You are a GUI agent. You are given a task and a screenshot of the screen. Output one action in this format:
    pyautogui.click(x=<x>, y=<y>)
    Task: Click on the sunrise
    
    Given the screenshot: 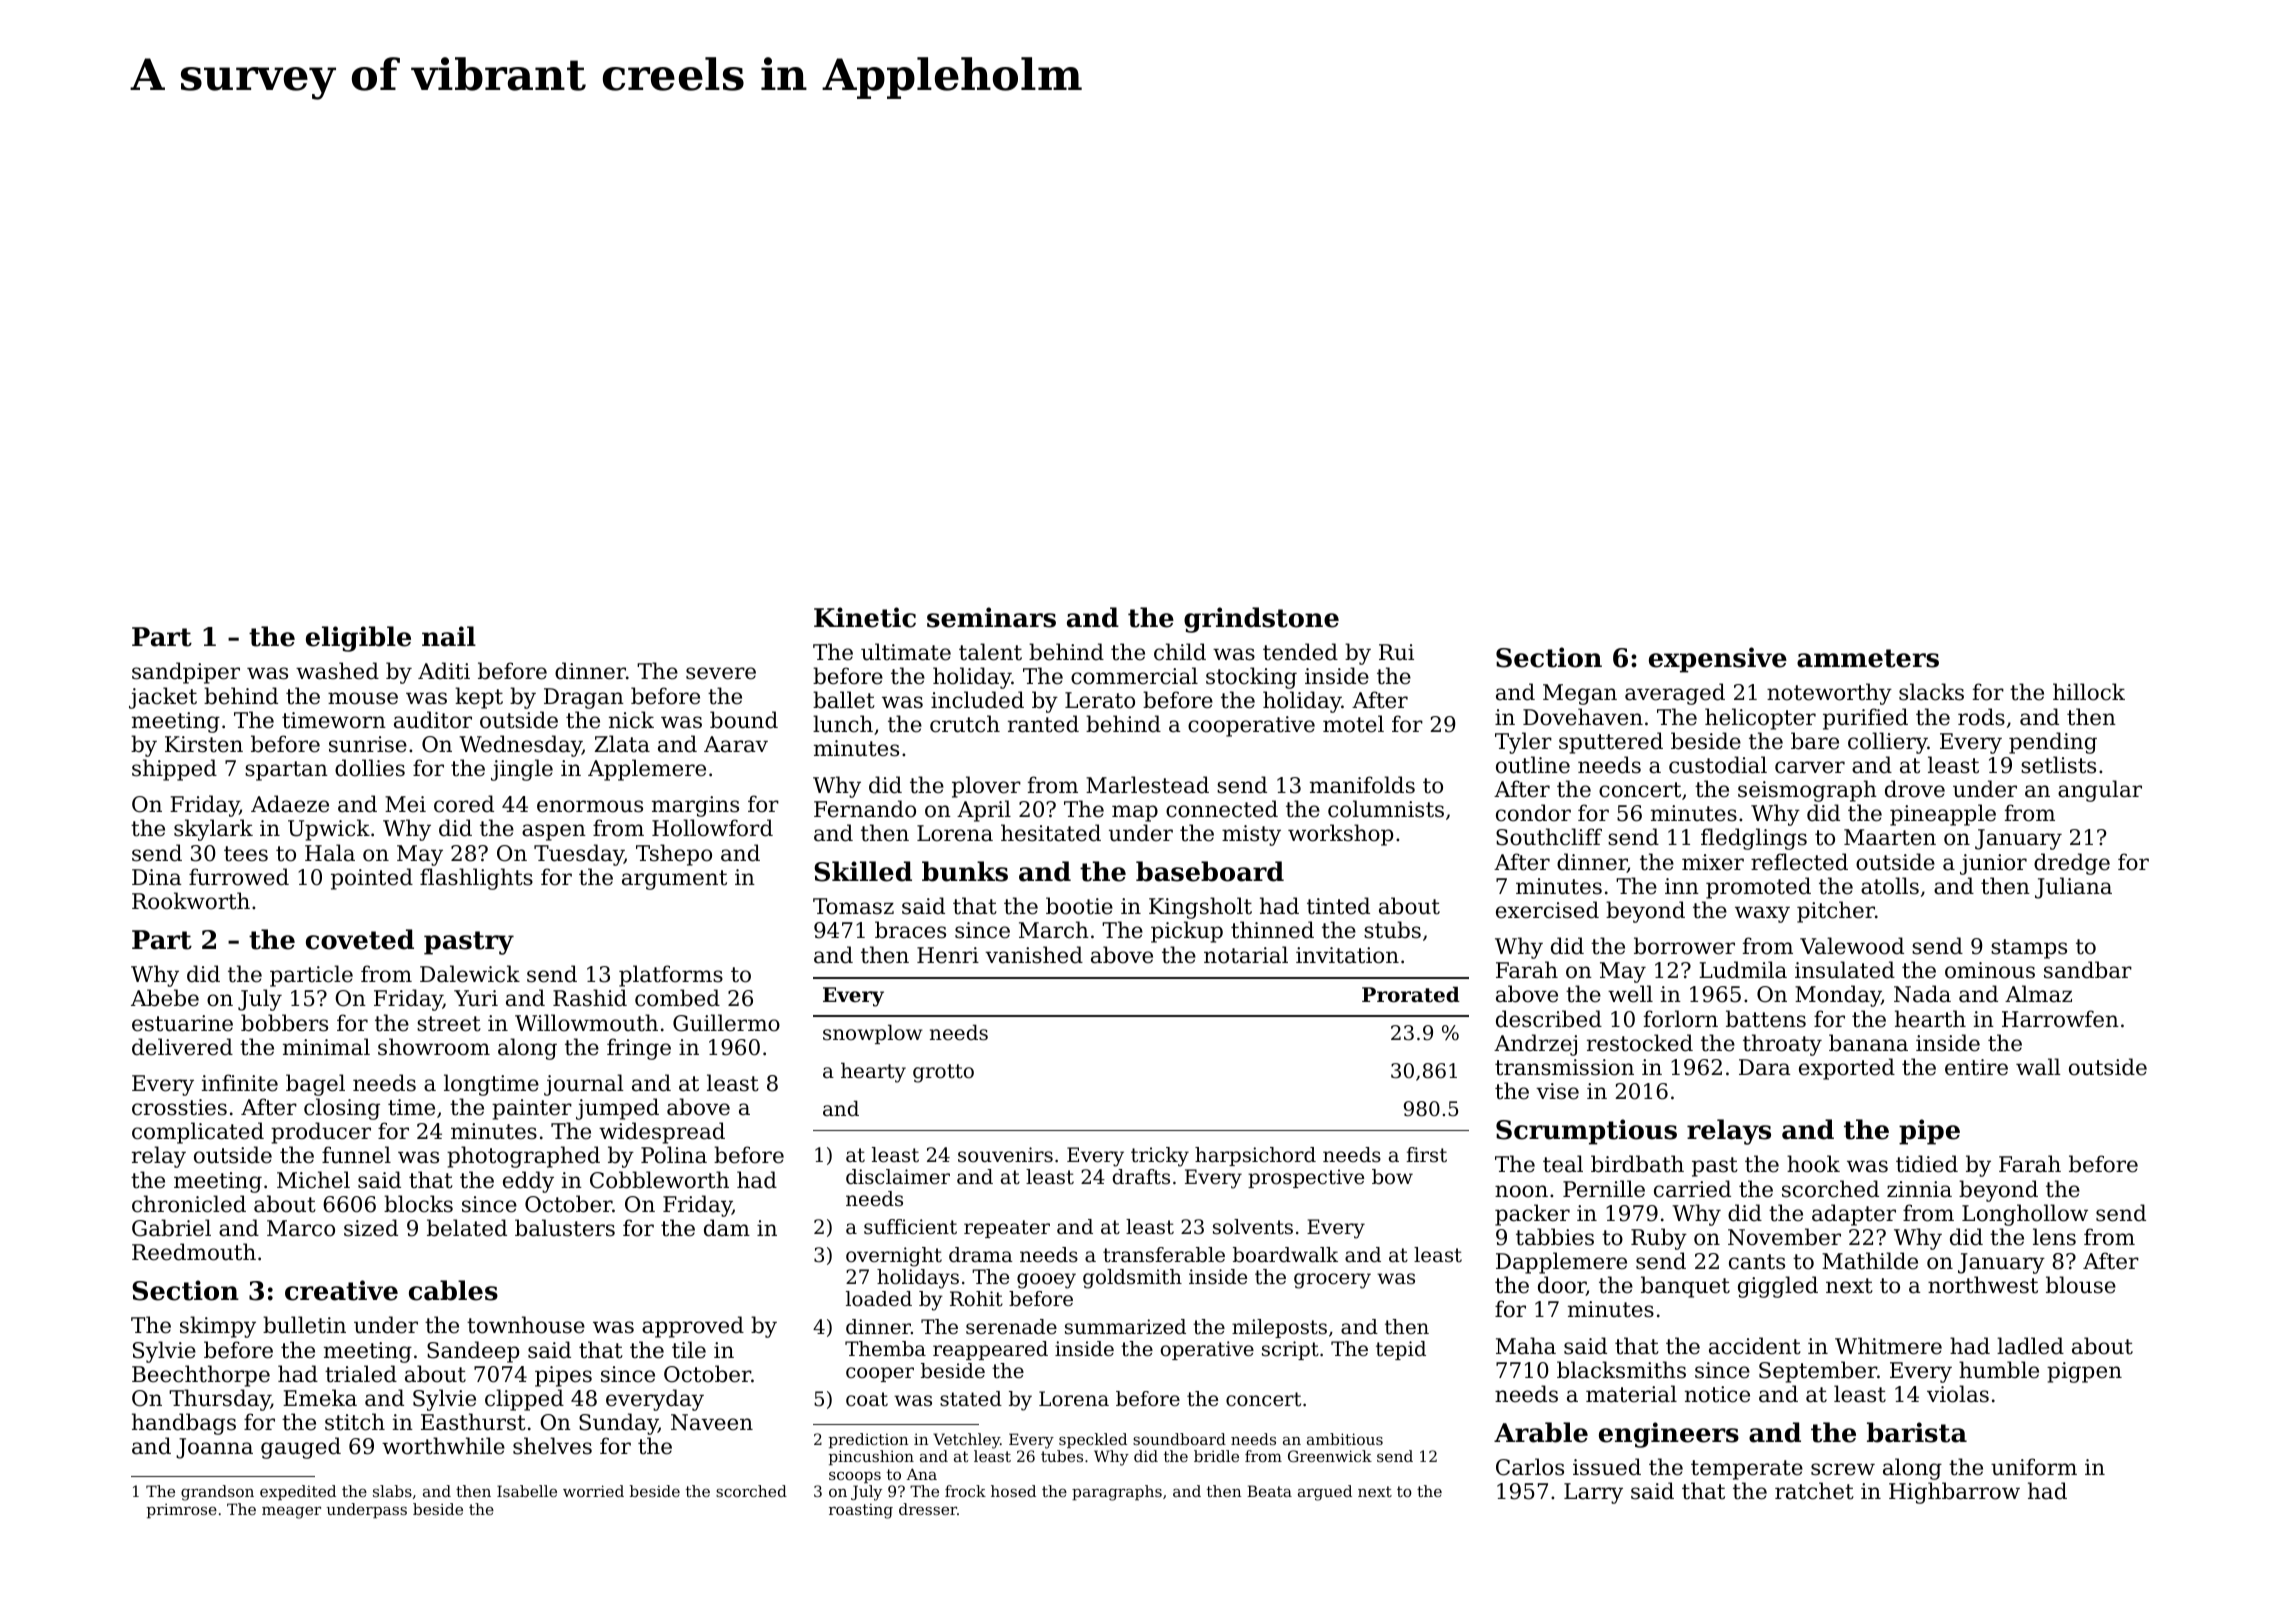 What is the action you would take?
    pyautogui.click(x=368, y=744)
